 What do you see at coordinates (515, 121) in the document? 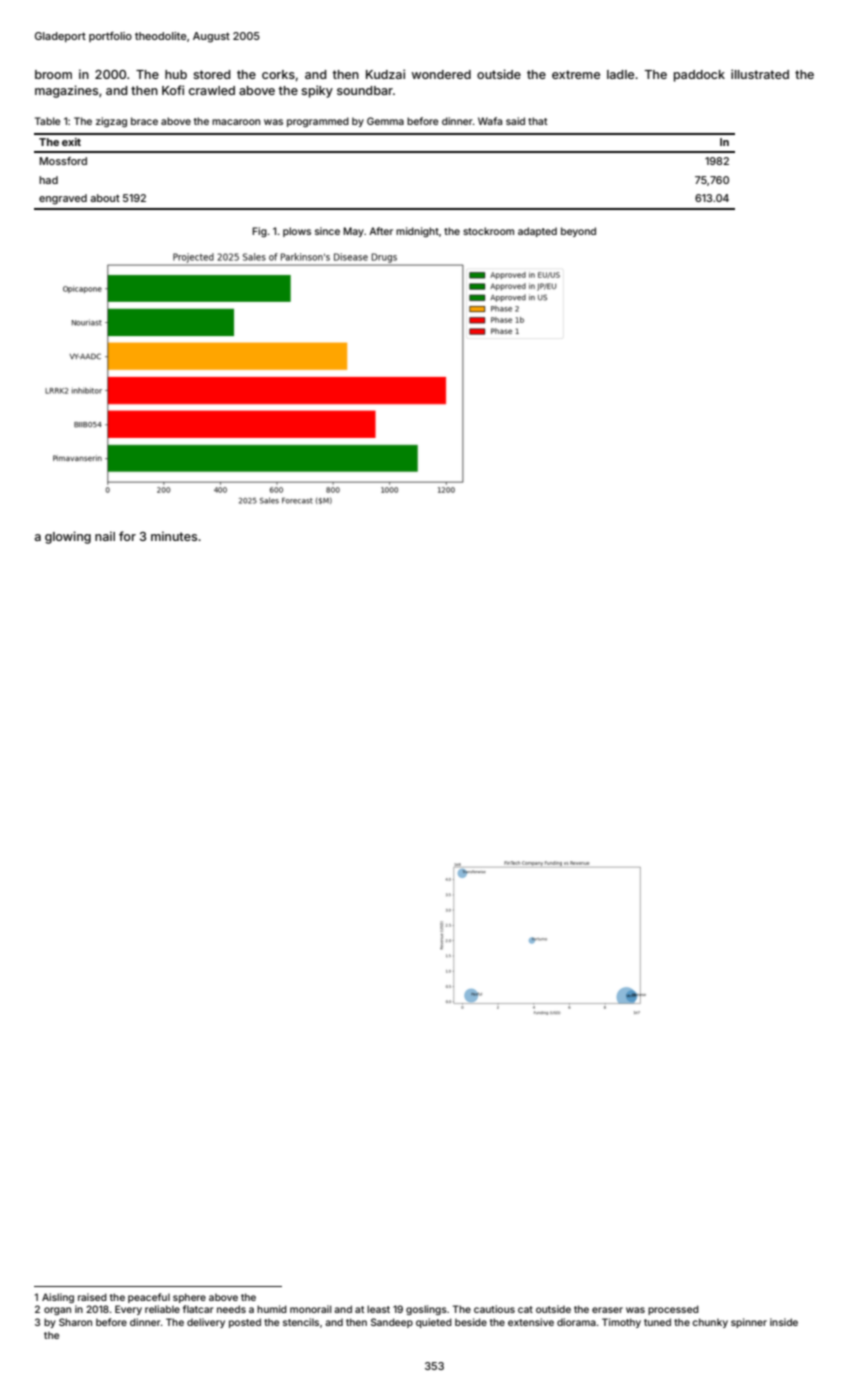
I see `said` at bounding box center [515, 121].
